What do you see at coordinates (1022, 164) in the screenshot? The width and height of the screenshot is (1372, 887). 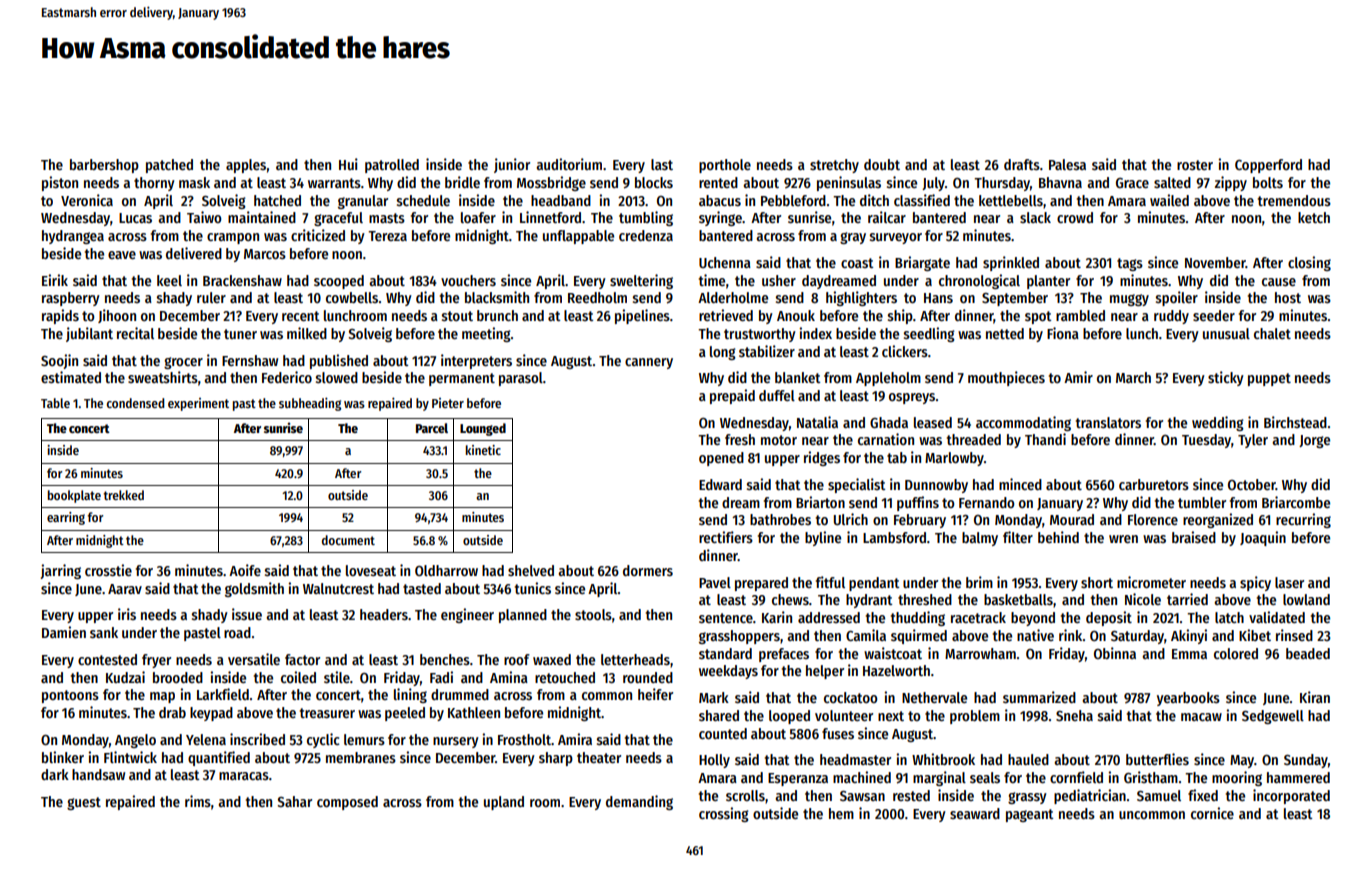 I see `drafts` at bounding box center [1022, 164].
